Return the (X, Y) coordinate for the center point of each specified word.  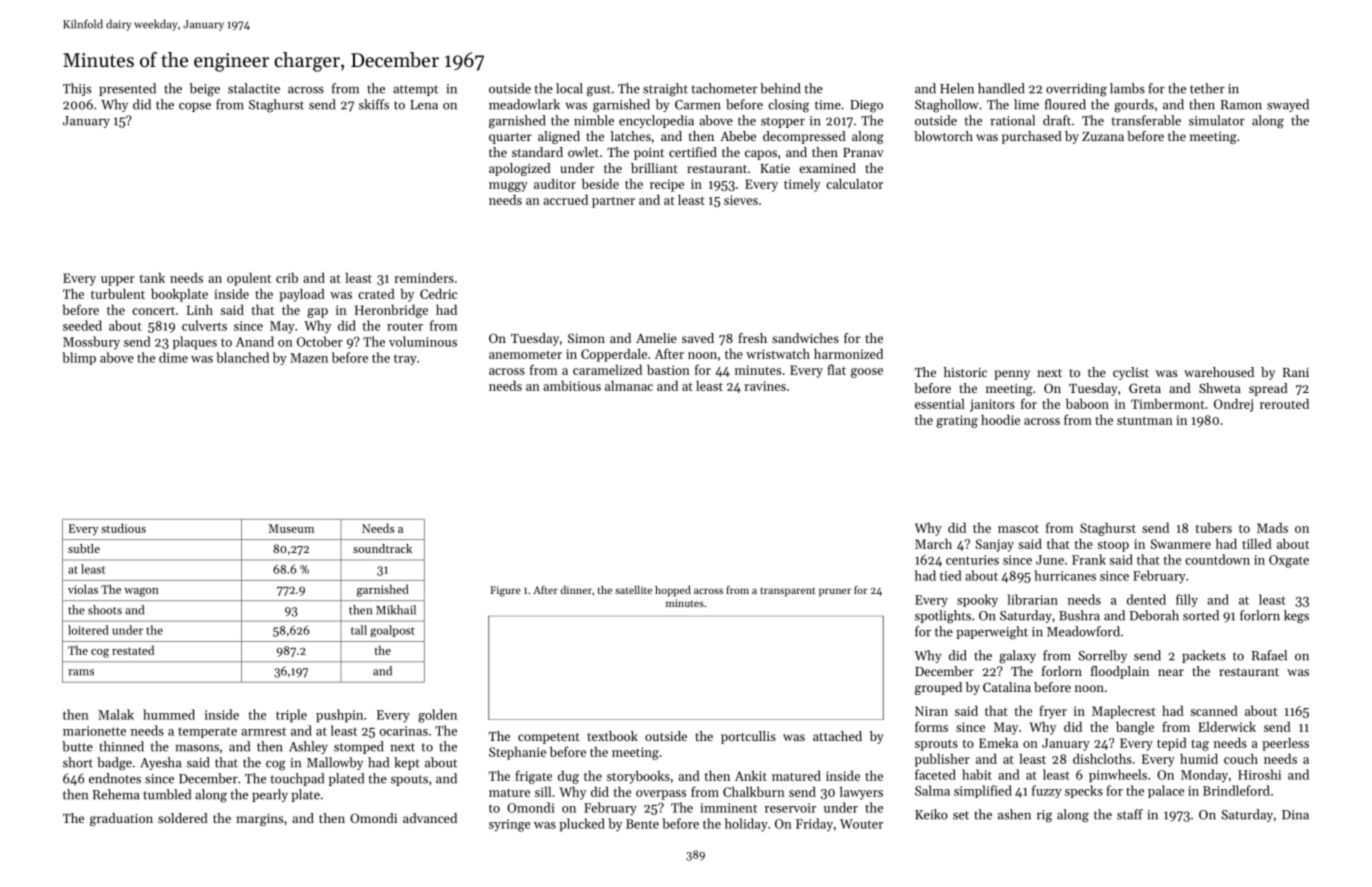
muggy (508, 187)
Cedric (438, 294)
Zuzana (1103, 136)
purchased (1032, 137)
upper (118, 281)
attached (837, 736)
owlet (583, 152)
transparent (787, 592)
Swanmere (1181, 544)
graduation (121, 819)
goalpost (392, 631)
